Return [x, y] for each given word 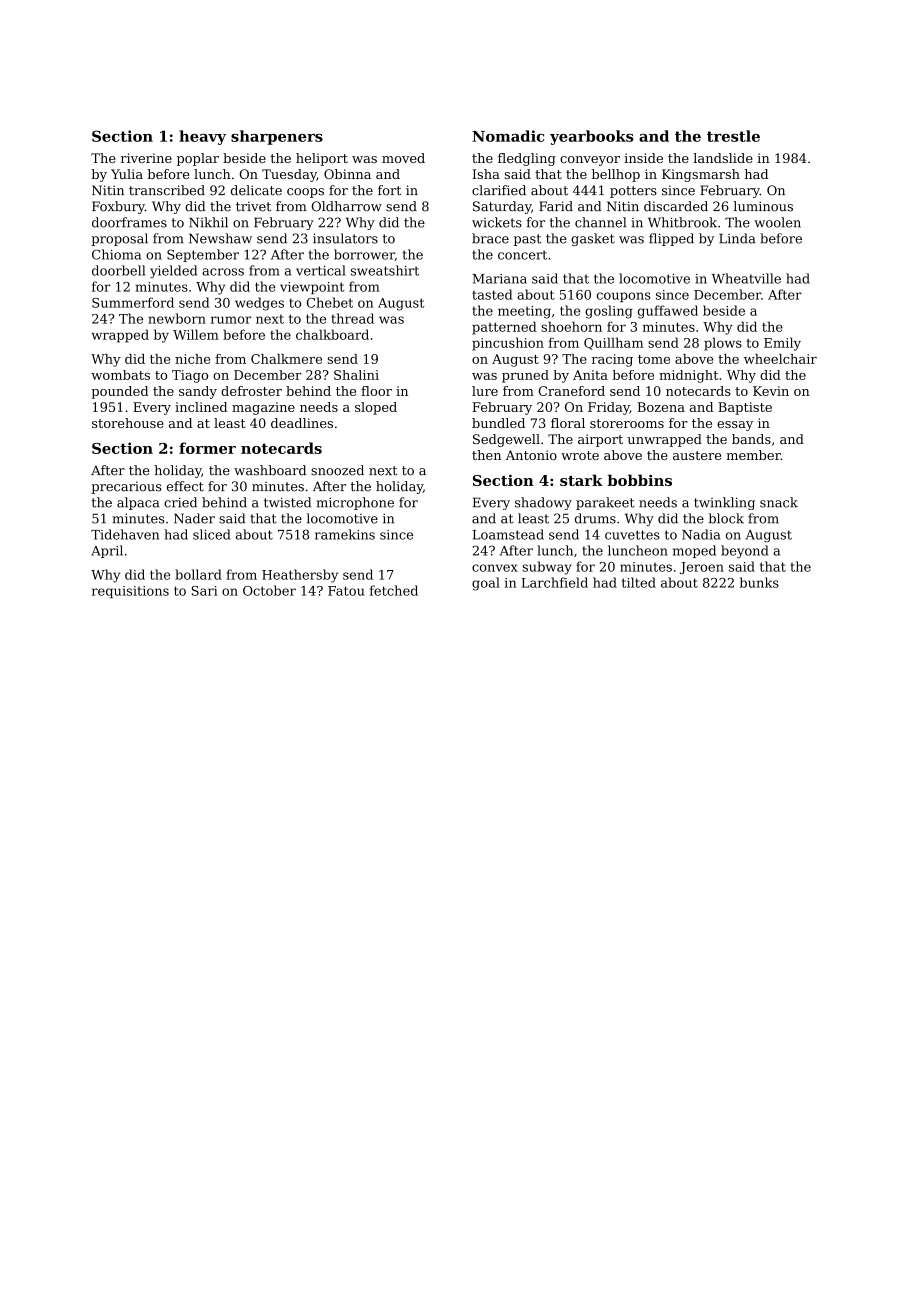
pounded [119, 392]
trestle [733, 136]
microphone [355, 503]
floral [568, 423]
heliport [322, 159]
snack [779, 502]
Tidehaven [125, 534]
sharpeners [277, 137]
